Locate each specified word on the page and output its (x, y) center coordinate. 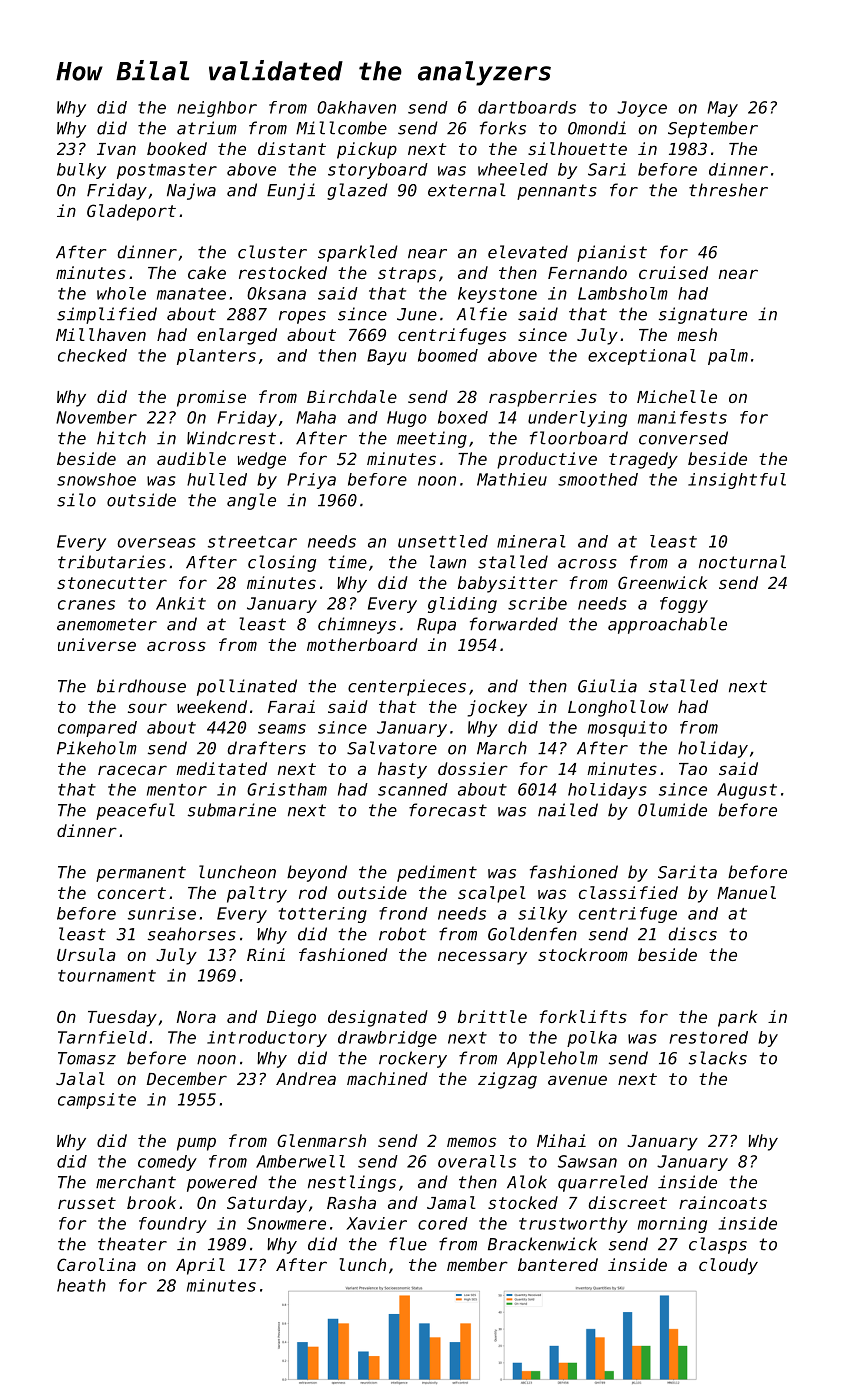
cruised (673, 272)
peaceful (135, 811)
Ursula (86, 954)
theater (132, 1244)
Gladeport (131, 212)
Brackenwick (542, 1244)
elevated (528, 252)
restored (708, 1037)
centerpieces (407, 687)
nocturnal (742, 562)
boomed (448, 355)
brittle (492, 1016)
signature (703, 315)
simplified (107, 315)
